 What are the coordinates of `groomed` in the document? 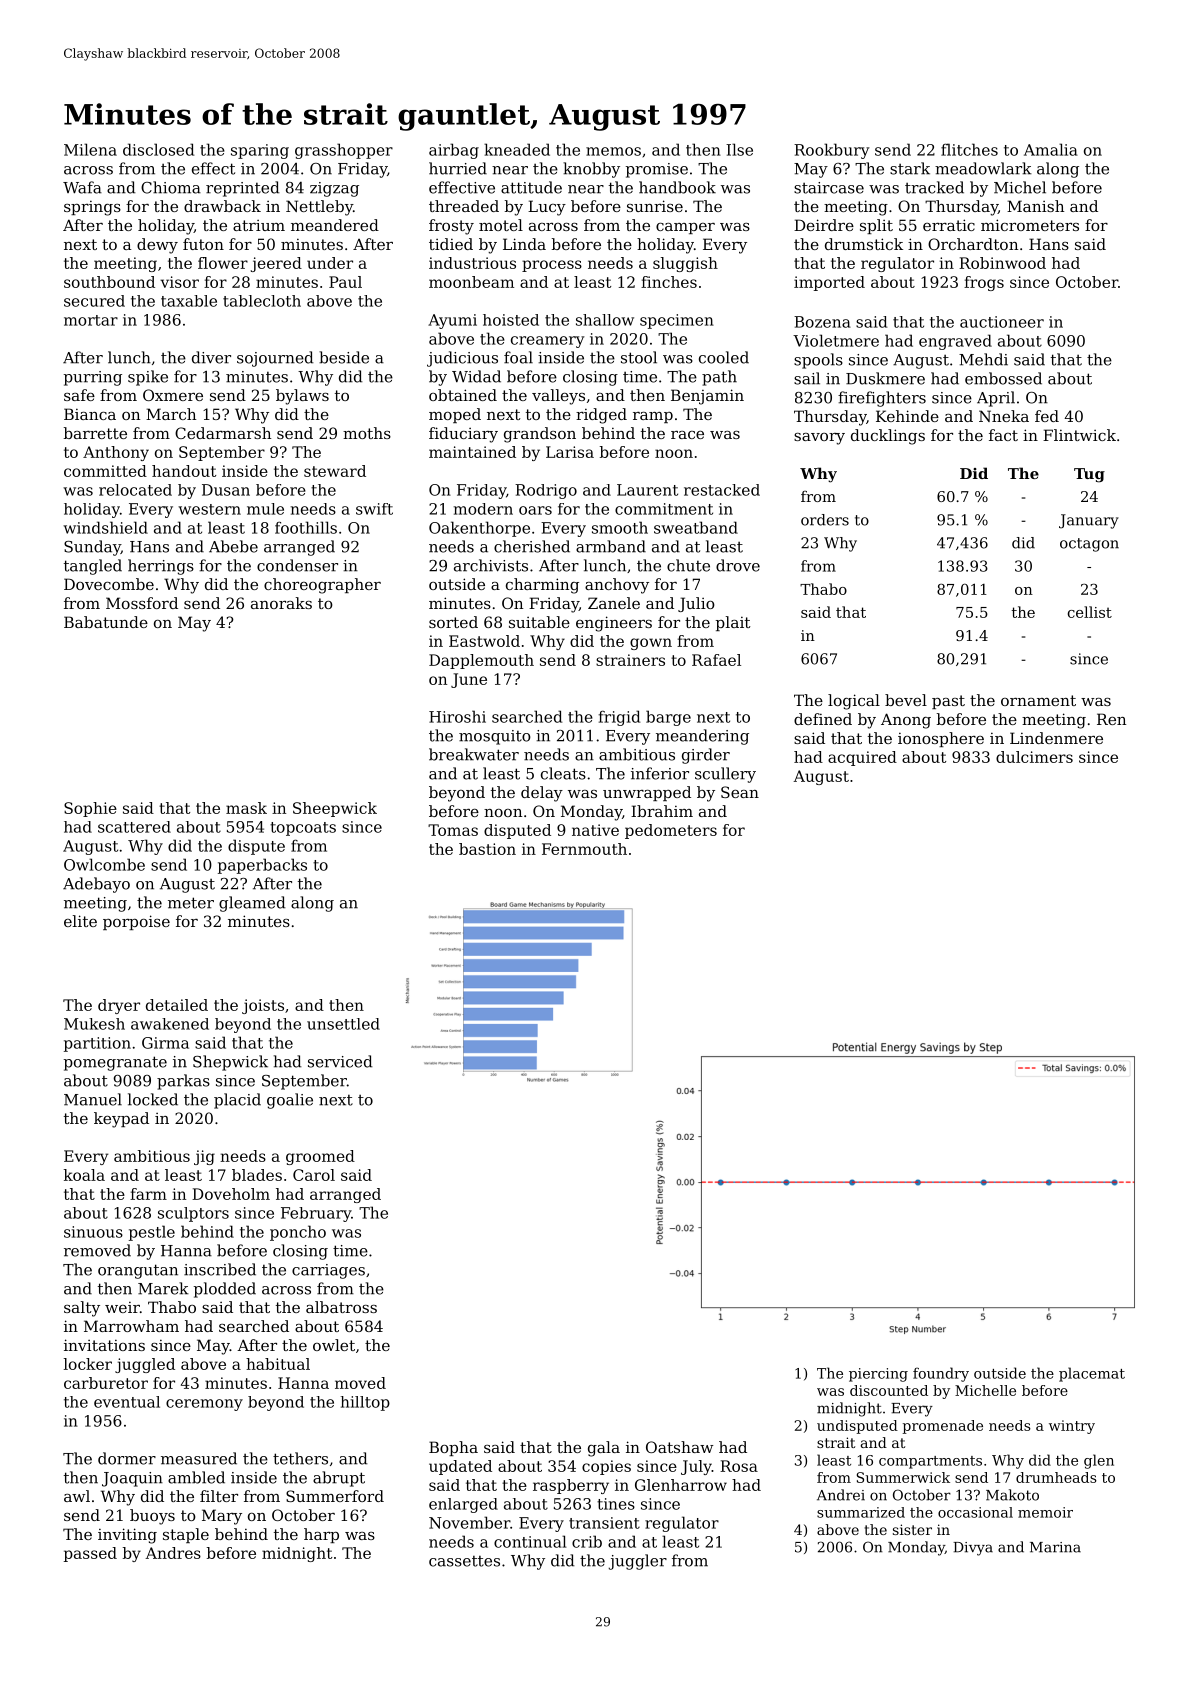 It's located at (320, 1157).
